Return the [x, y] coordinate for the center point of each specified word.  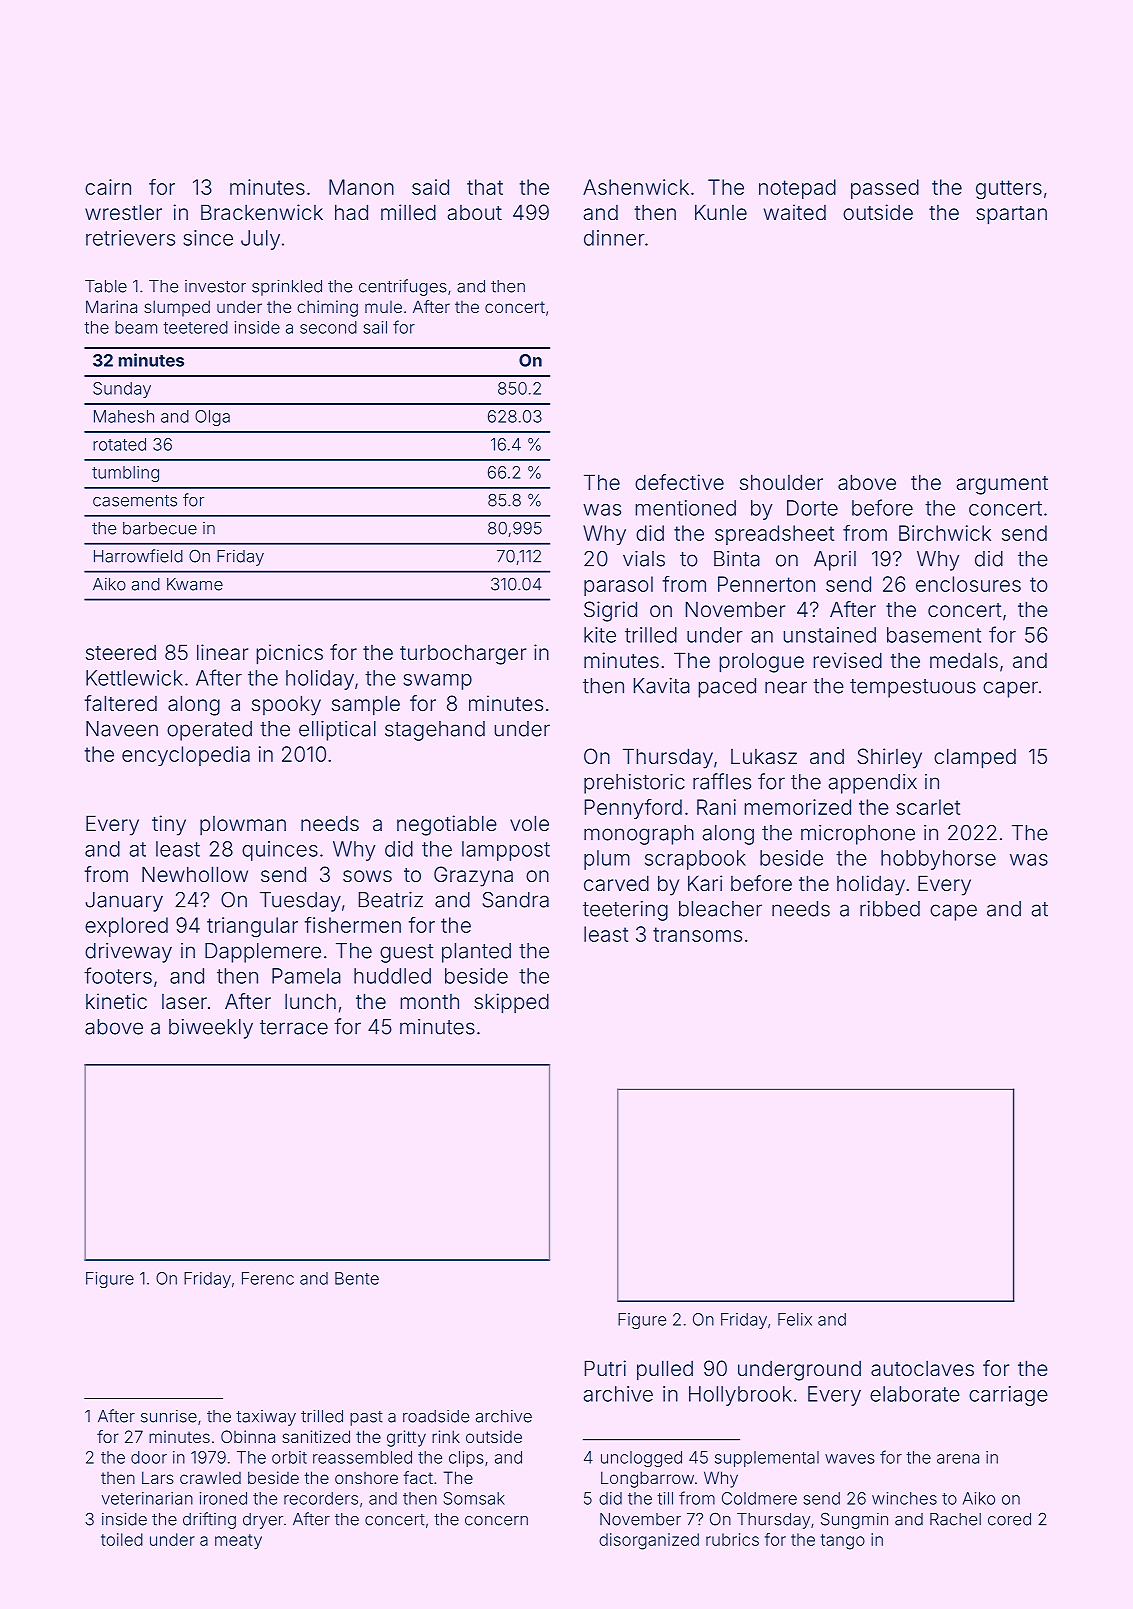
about [475, 212]
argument [1002, 485]
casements [135, 501]
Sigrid [610, 611]
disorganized [649, 1541]
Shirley [889, 758]
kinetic [116, 1001]
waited [795, 212]
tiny [169, 825]
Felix [795, 1319]
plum [607, 860]
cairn [108, 187]
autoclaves [922, 1368]
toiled [122, 1539]
